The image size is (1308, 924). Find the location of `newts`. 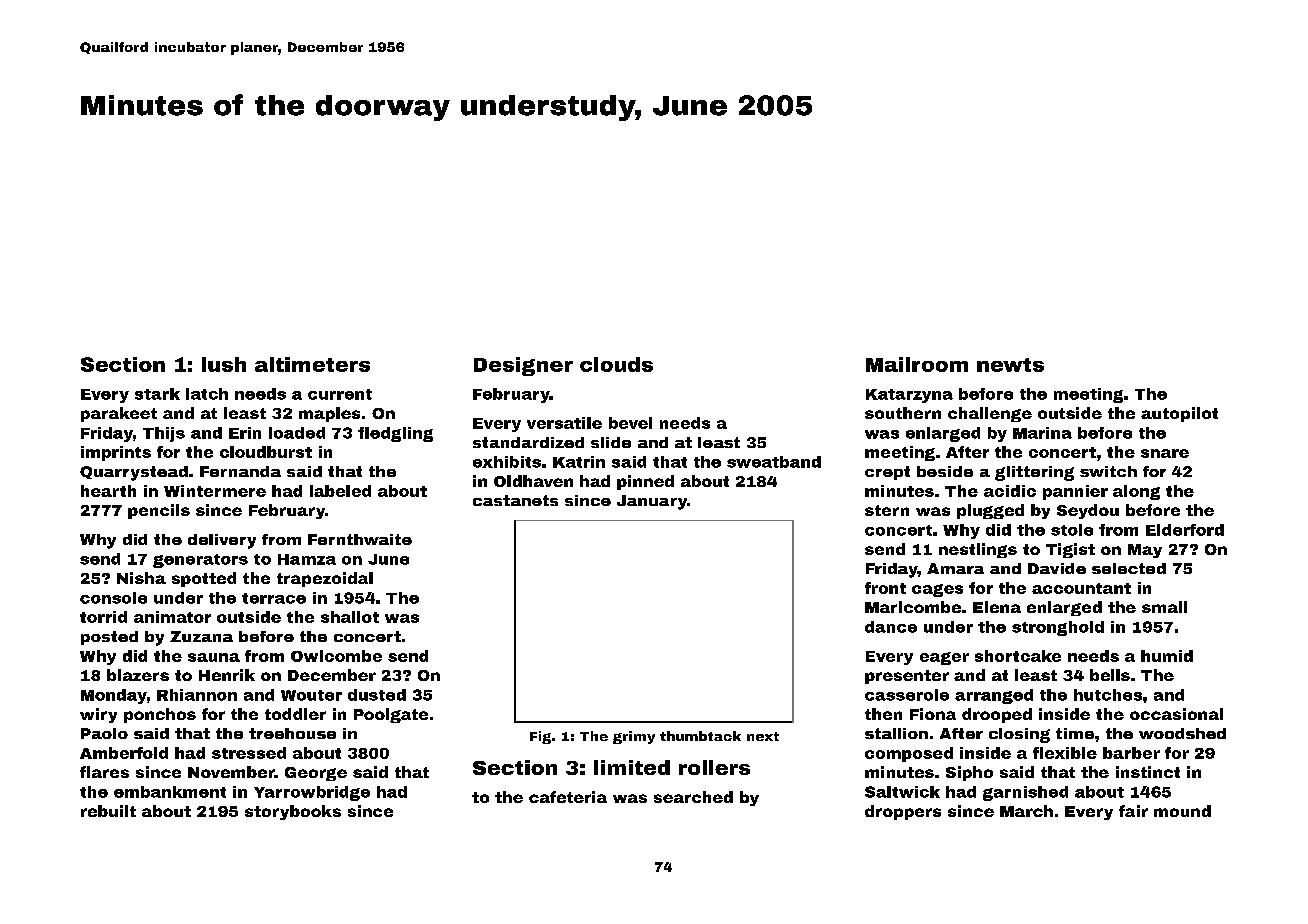

newts is located at coordinates (1010, 365).
